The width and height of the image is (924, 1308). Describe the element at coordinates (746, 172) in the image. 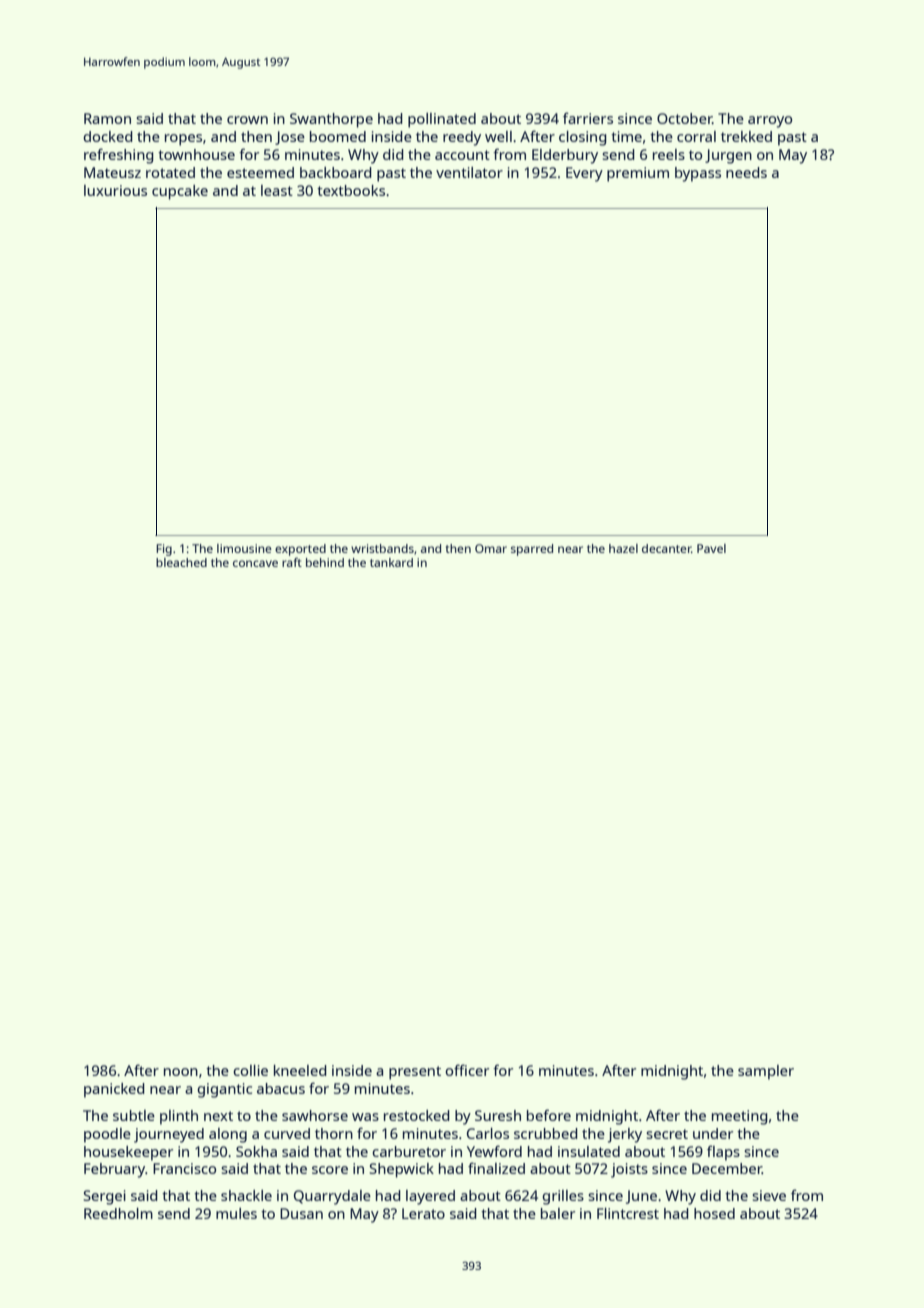

I see `needs` at that location.
